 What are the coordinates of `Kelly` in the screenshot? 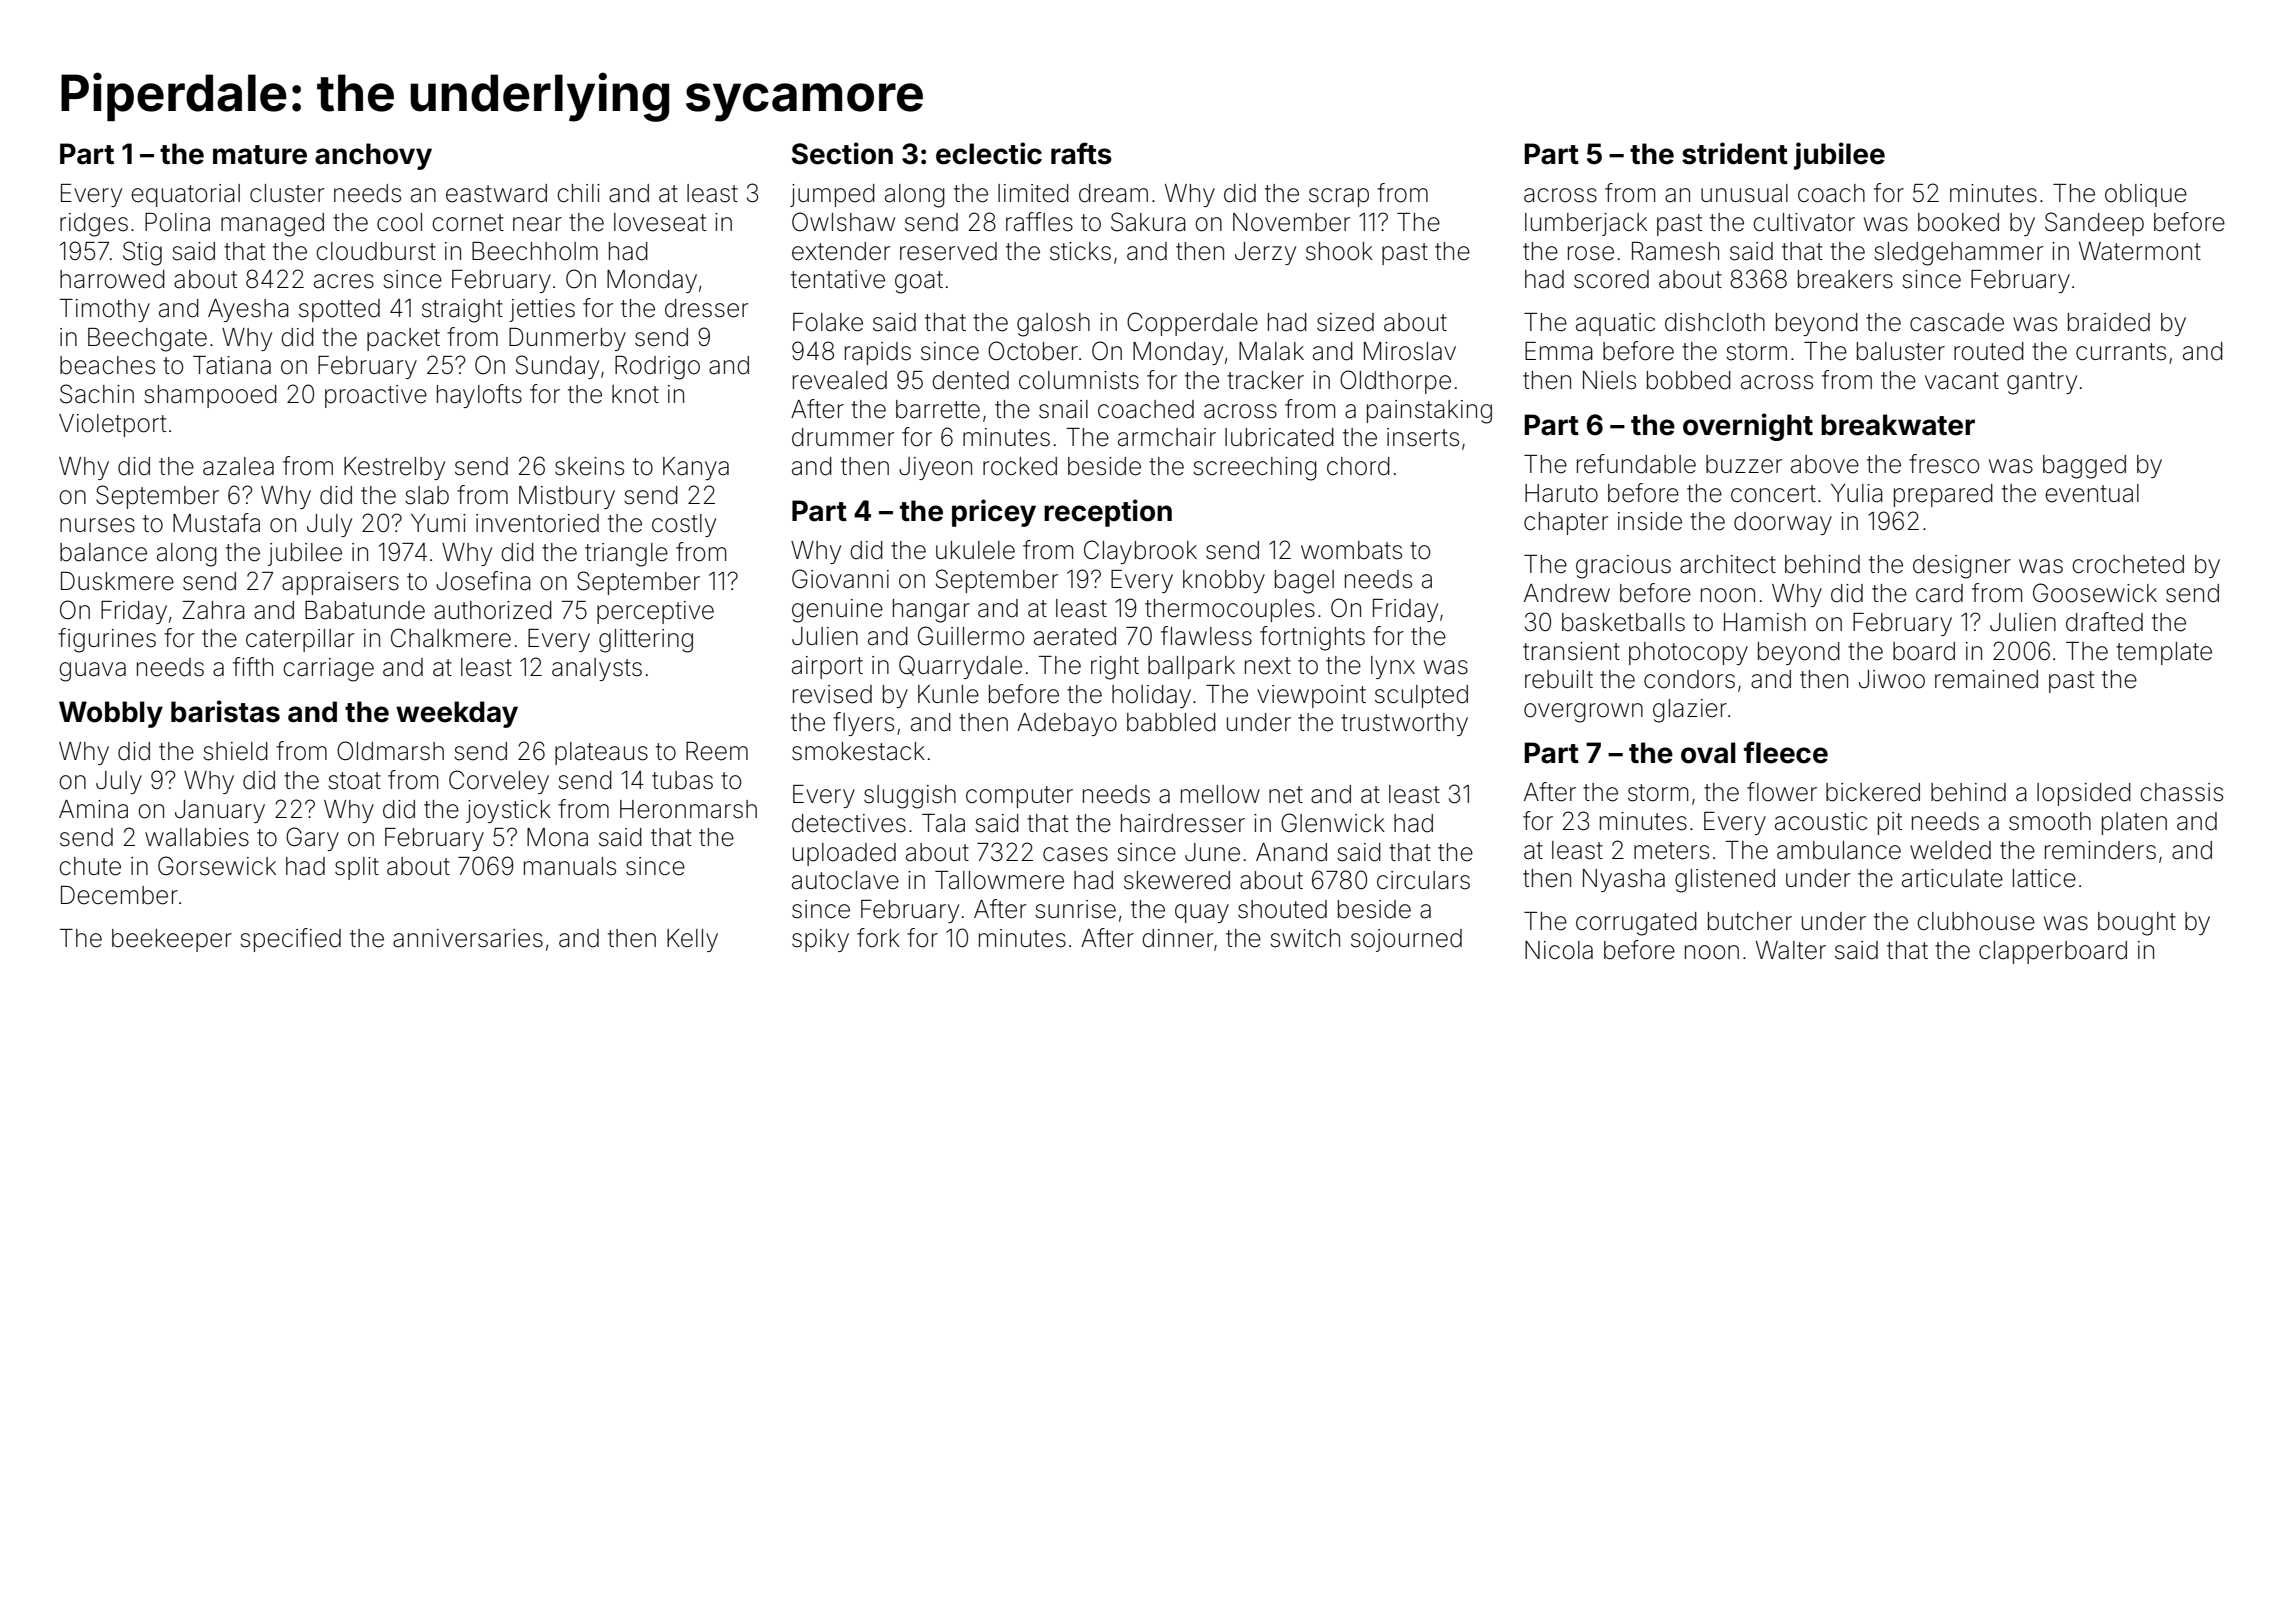 It's located at (692, 940).
